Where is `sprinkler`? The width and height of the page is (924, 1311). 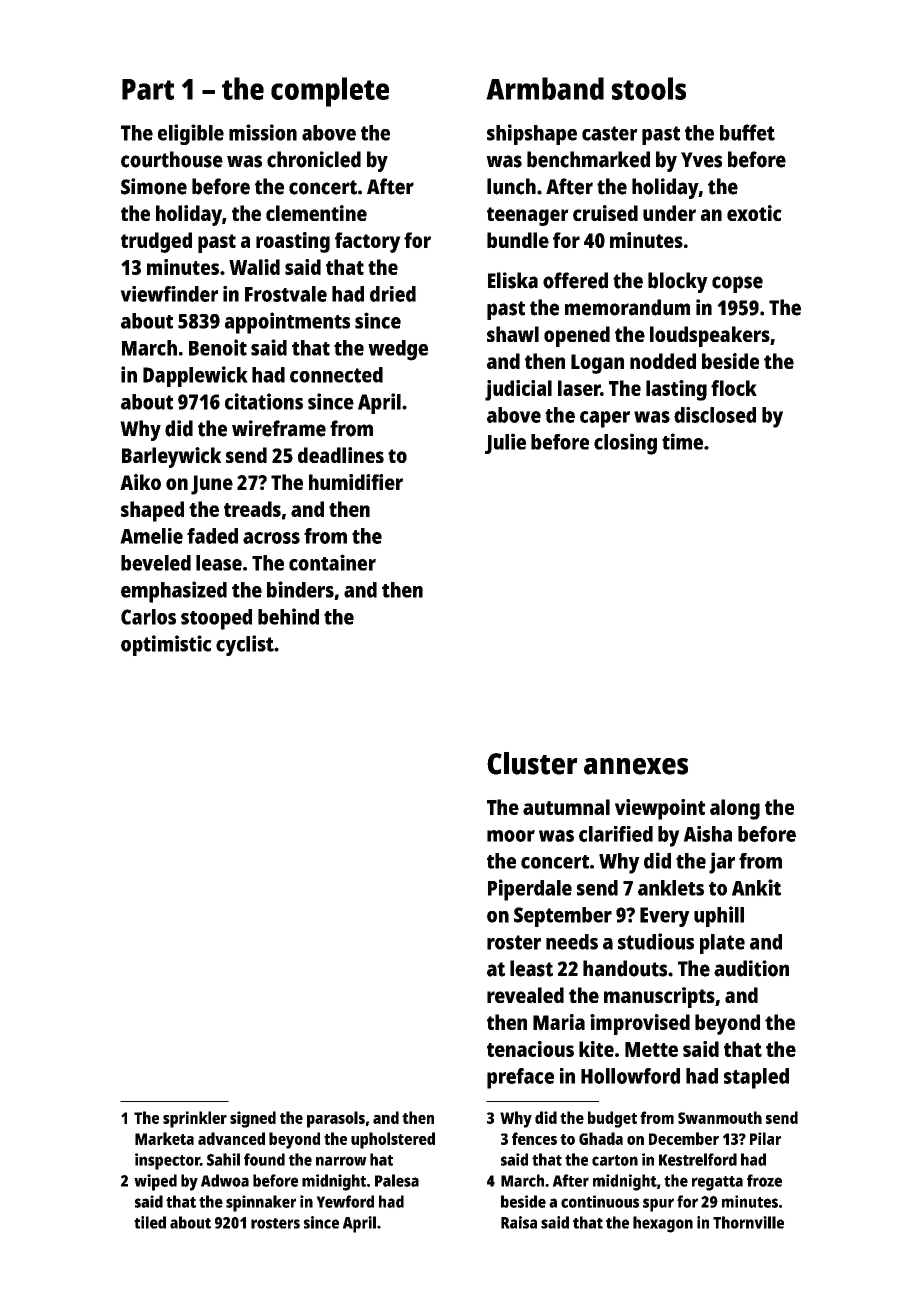
sprinkler is located at coordinates (195, 1119).
